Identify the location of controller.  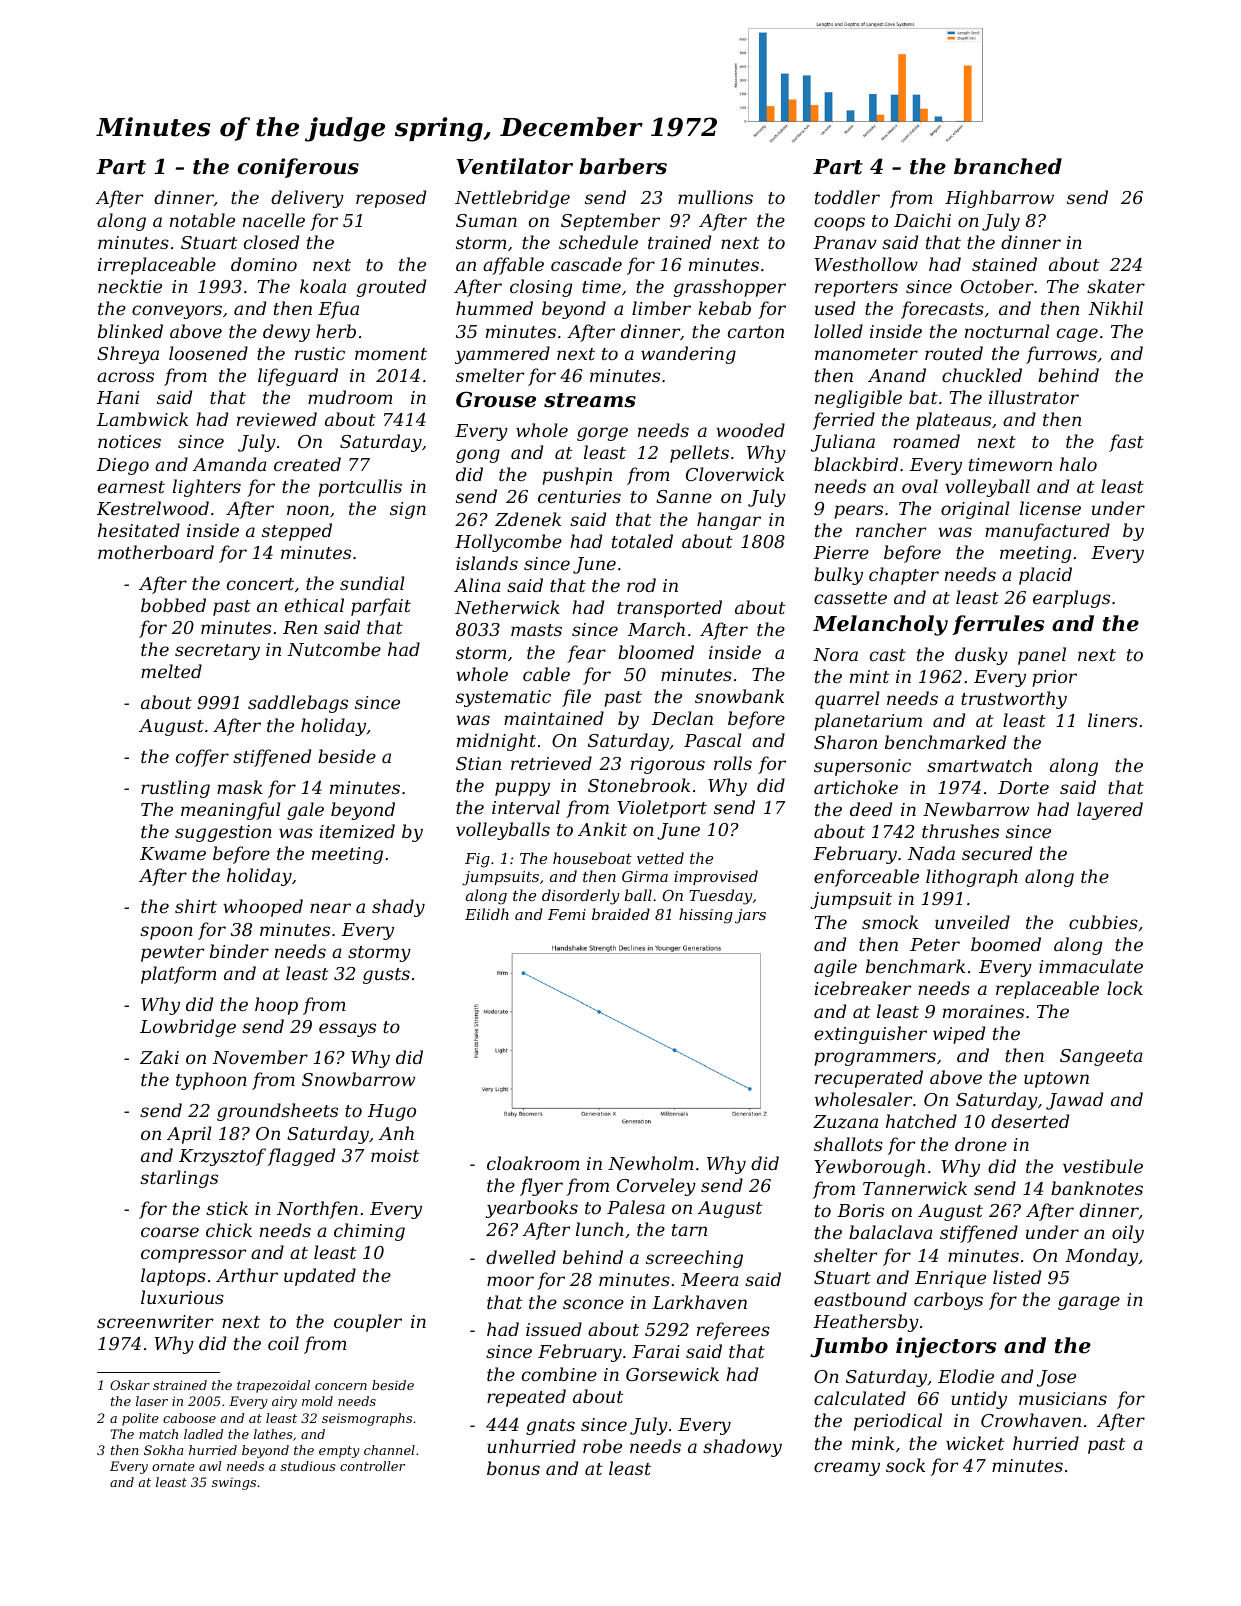
(372, 1466).
